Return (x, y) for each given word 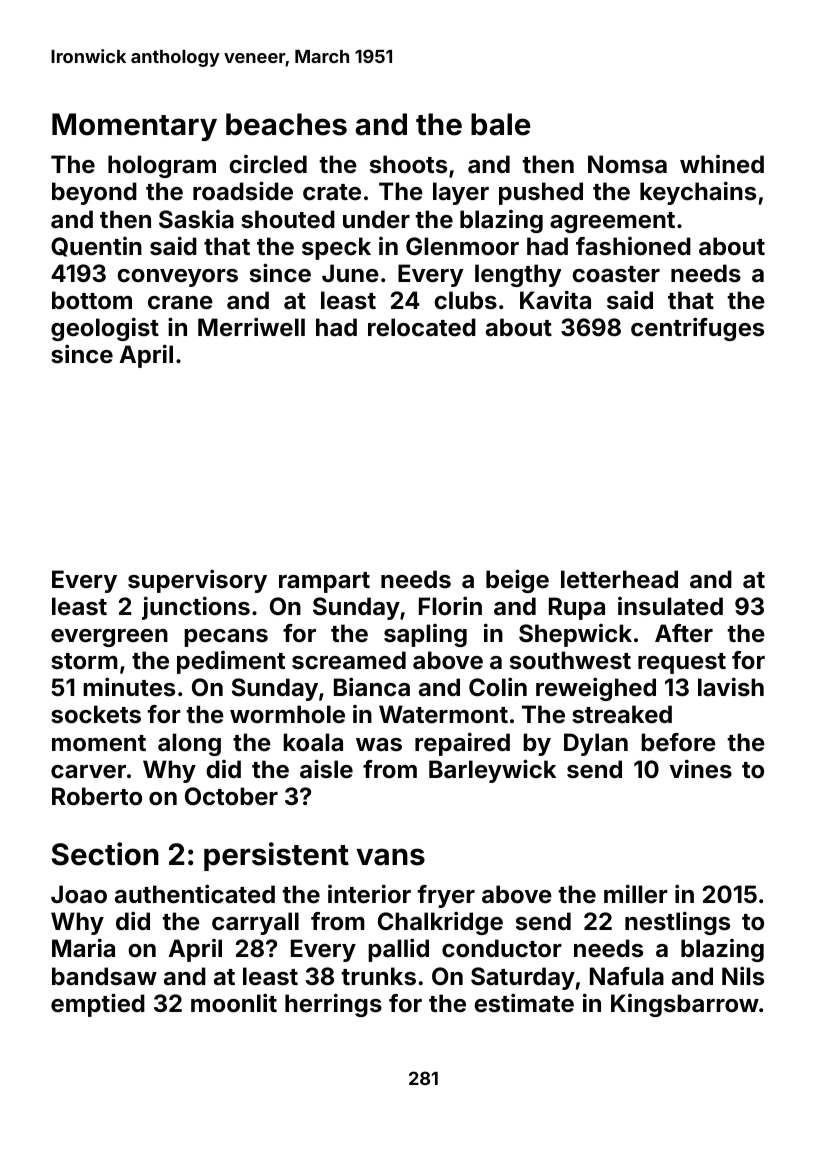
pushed (541, 193)
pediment (231, 662)
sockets (96, 714)
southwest (570, 660)
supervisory (197, 581)
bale (501, 124)
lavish (731, 687)
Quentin (96, 247)
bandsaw (104, 976)
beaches (286, 124)
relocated (422, 327)
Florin (450, 605)
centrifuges (697, 329)
